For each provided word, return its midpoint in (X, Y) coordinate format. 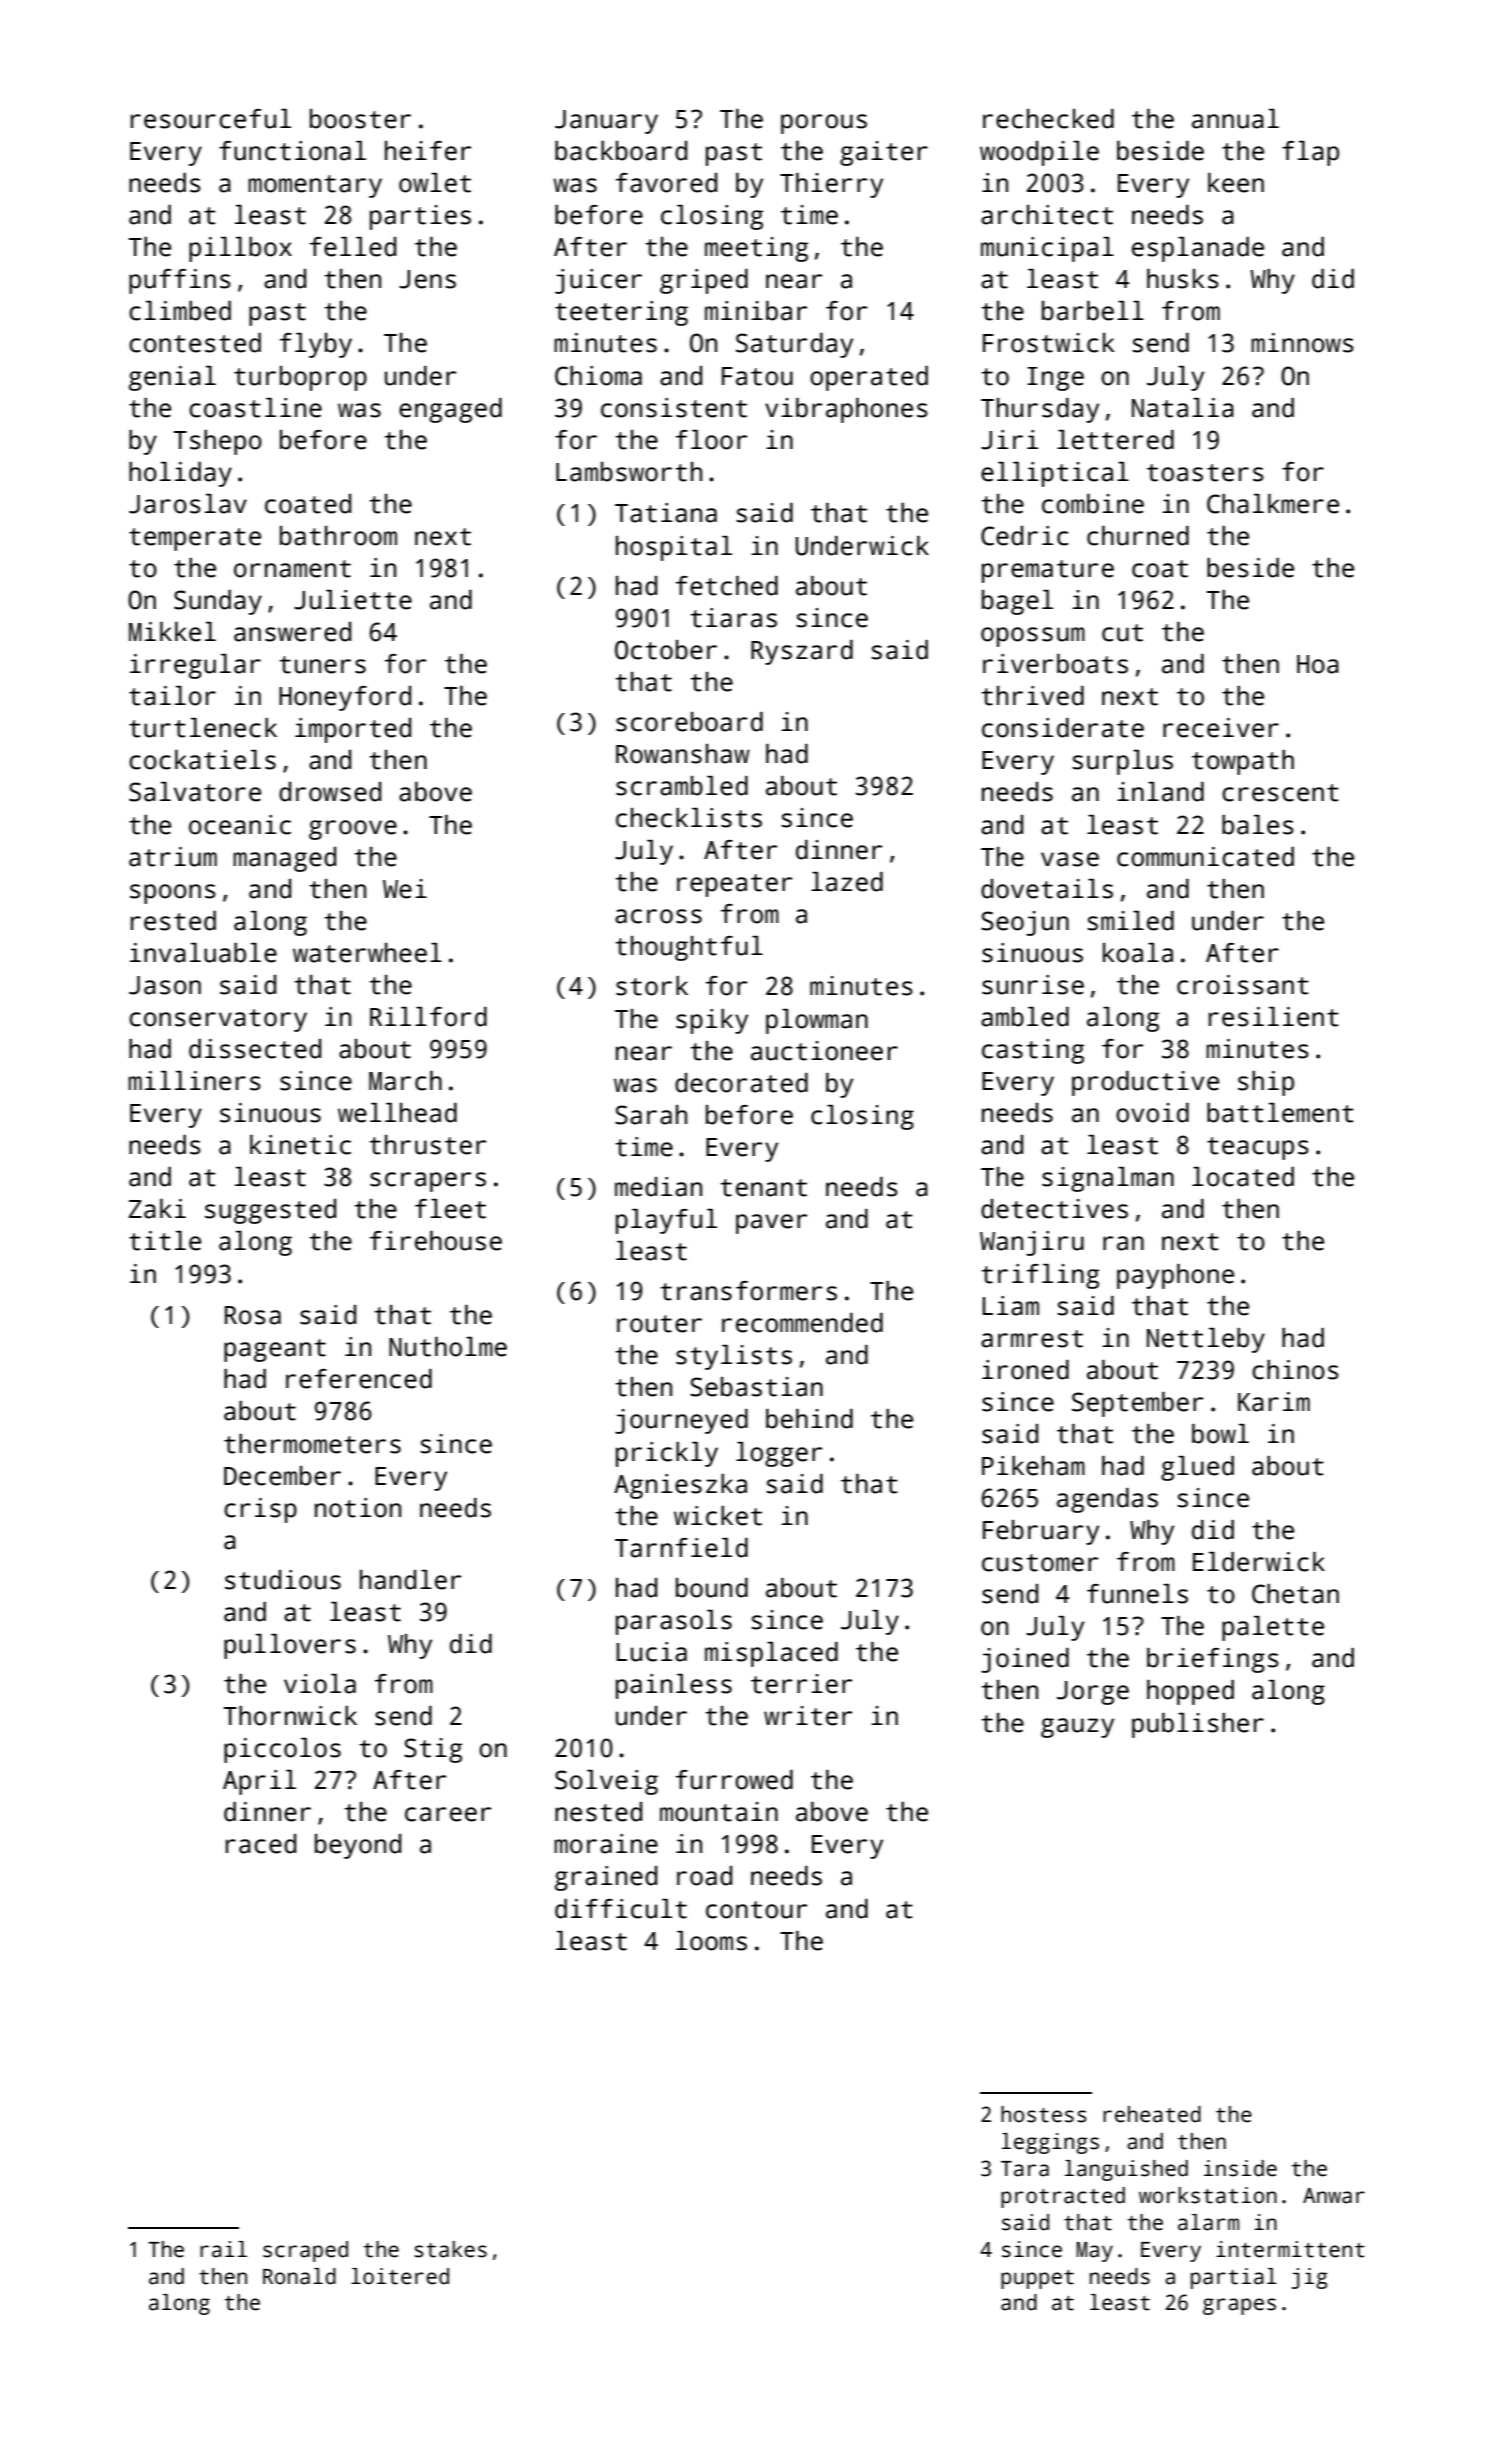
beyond (358, 1846)
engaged (450, 410)
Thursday (1040, 410)
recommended (802, 1323)
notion (358, 1508)
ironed (1025, 1370)
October (666, 650)
